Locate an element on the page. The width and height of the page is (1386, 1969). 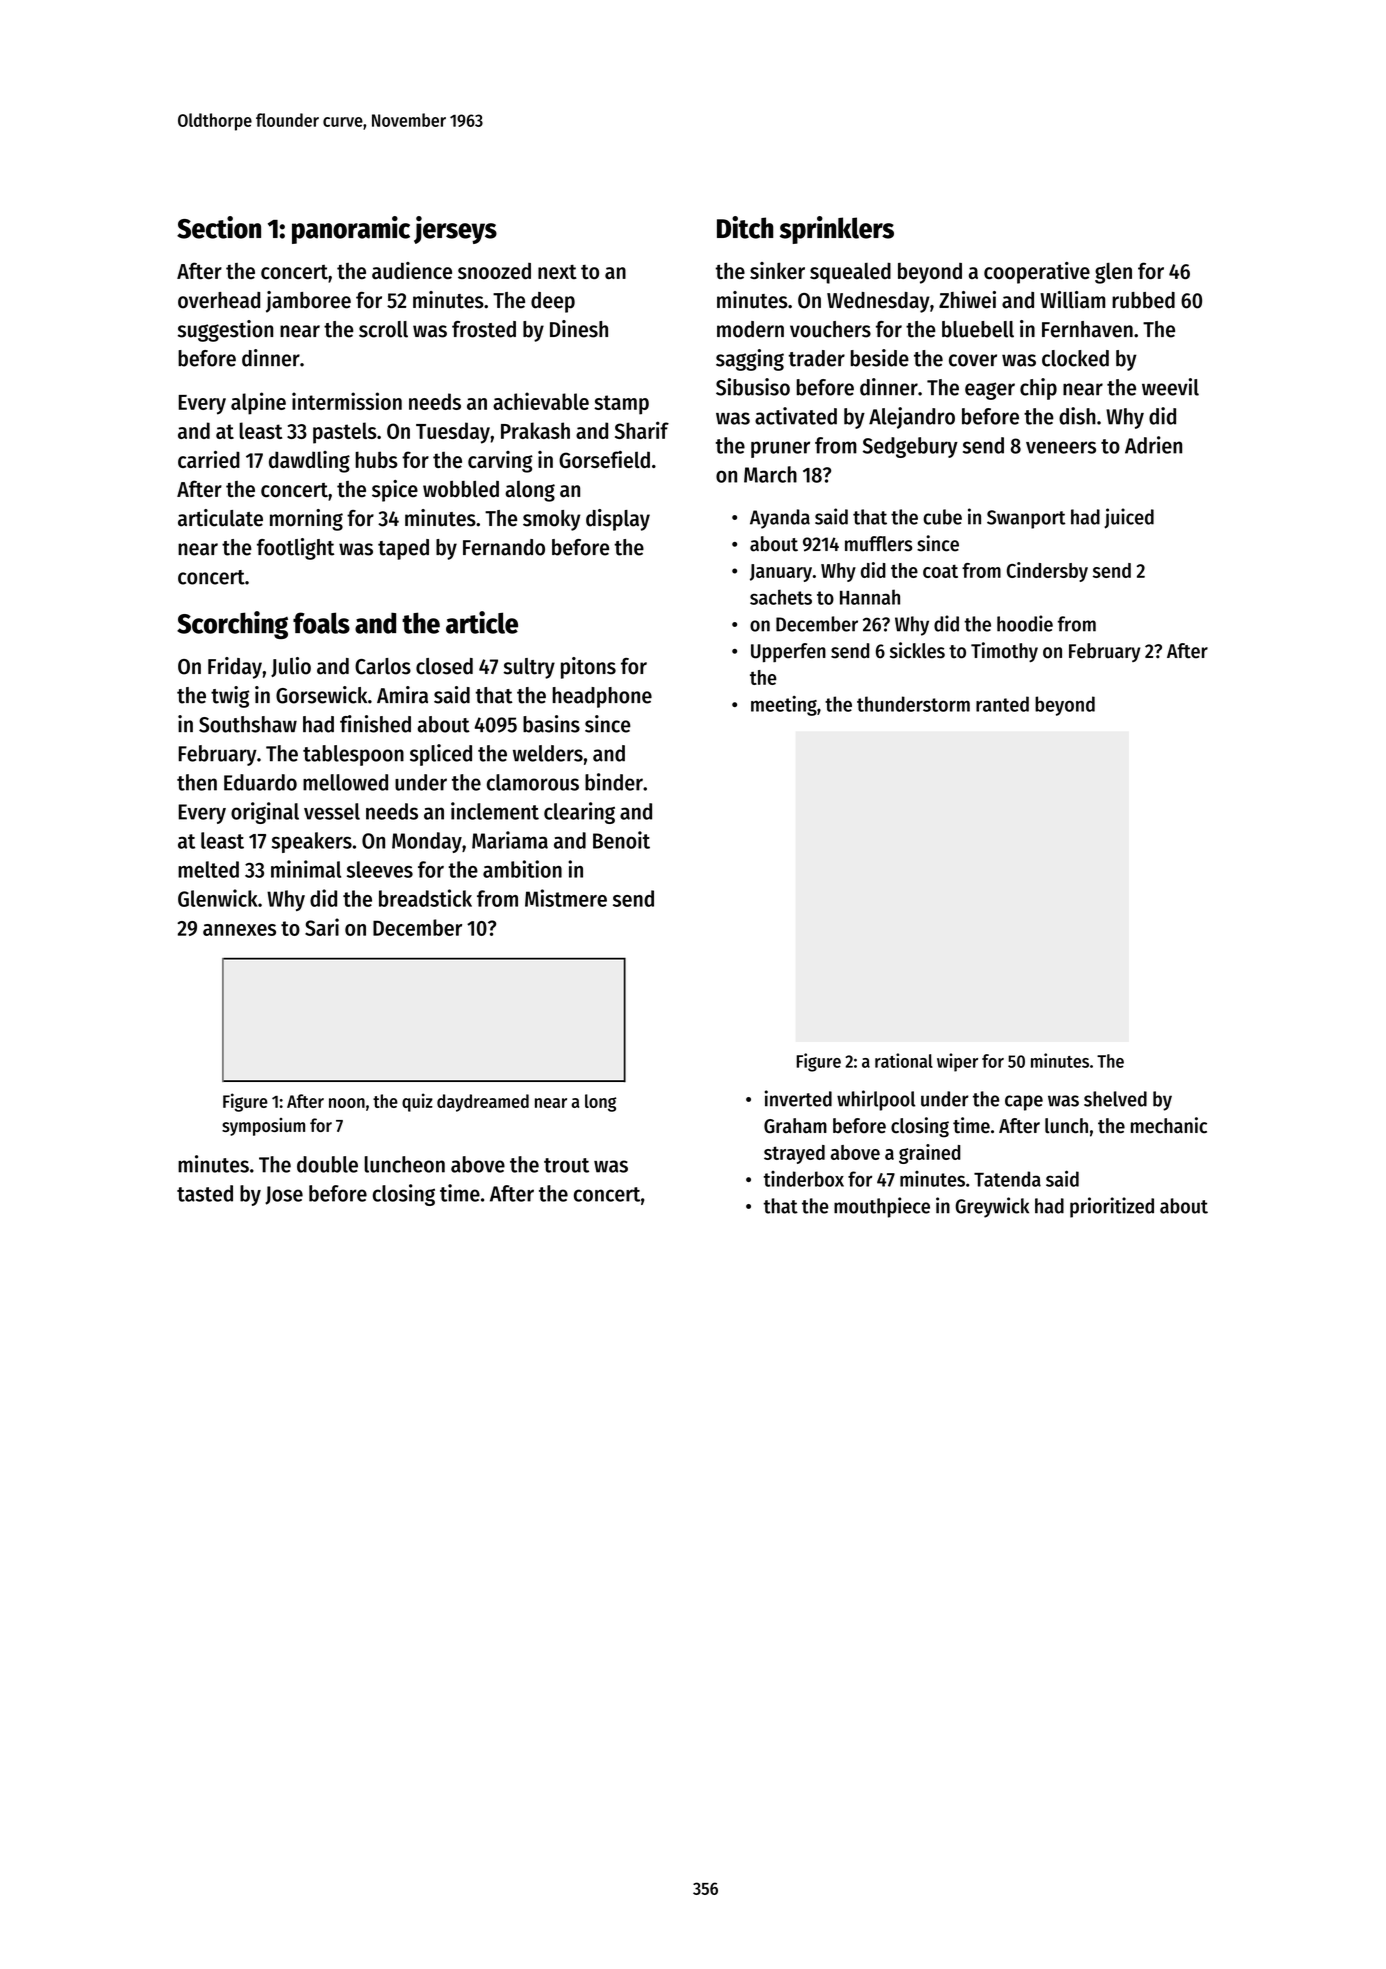
frosted is located at coordinates (484, 329).
